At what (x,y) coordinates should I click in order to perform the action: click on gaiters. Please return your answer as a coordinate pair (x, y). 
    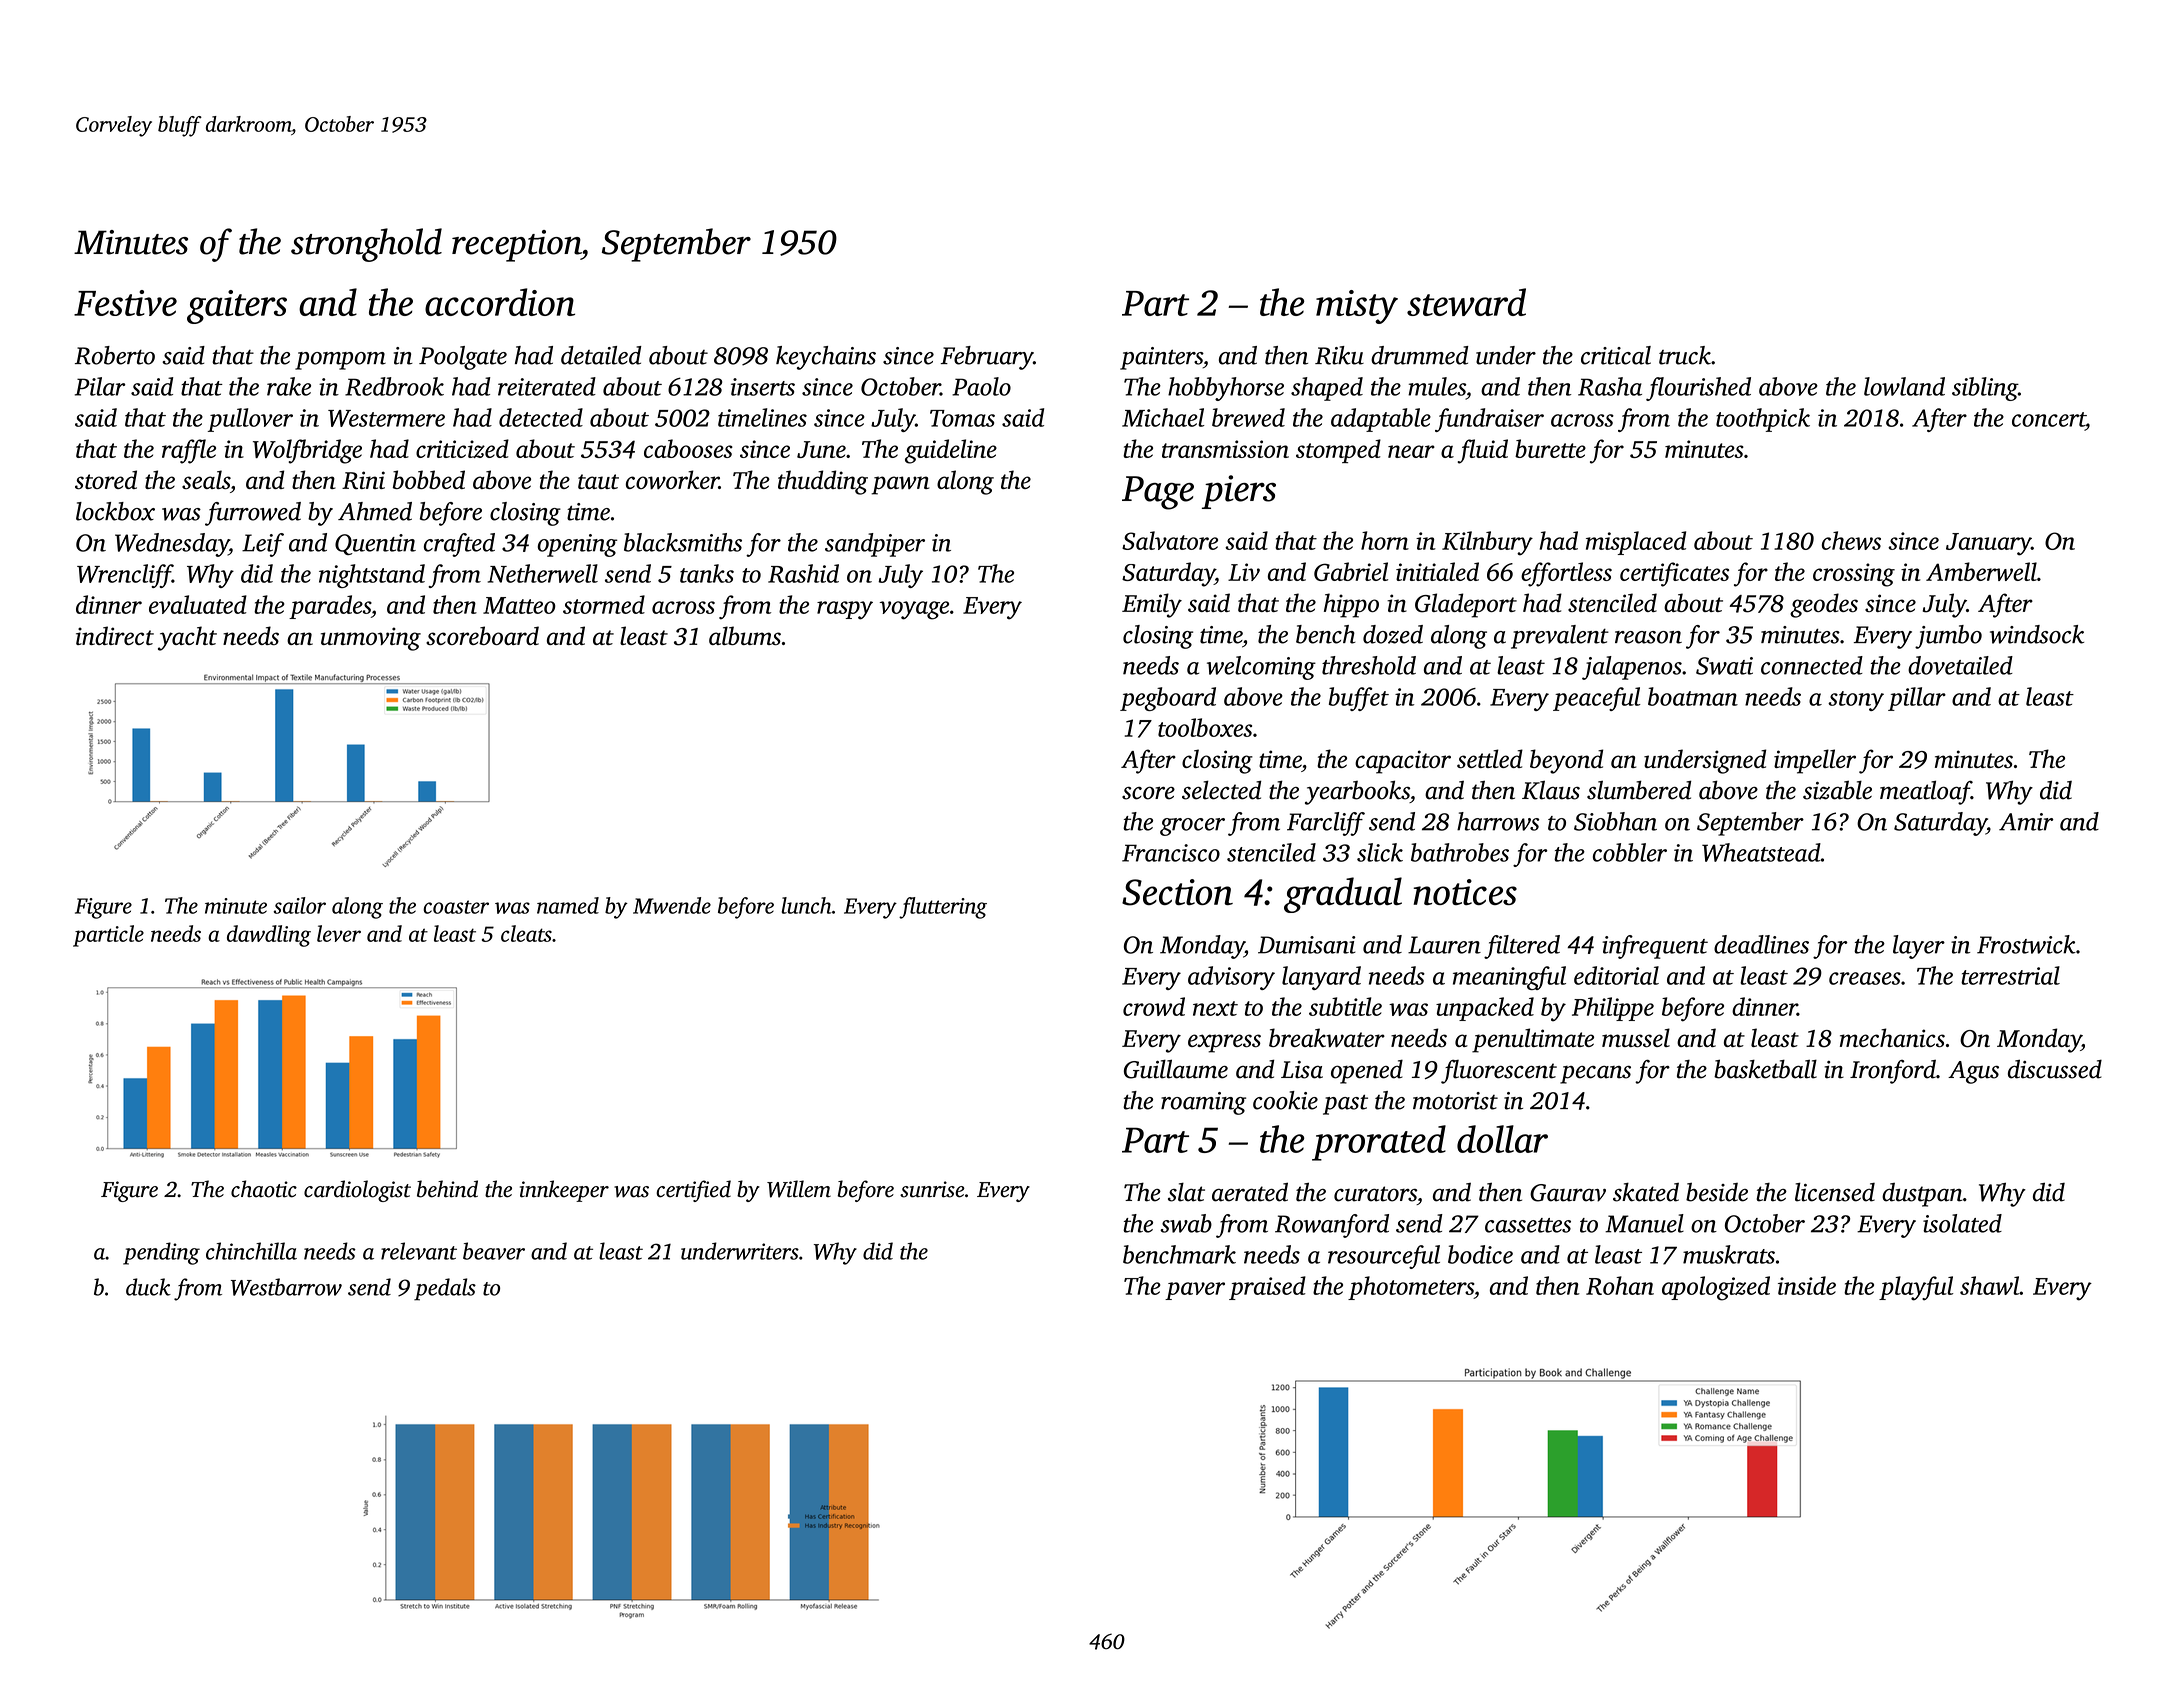
    Looking at the image, I should click on (237, 307).
